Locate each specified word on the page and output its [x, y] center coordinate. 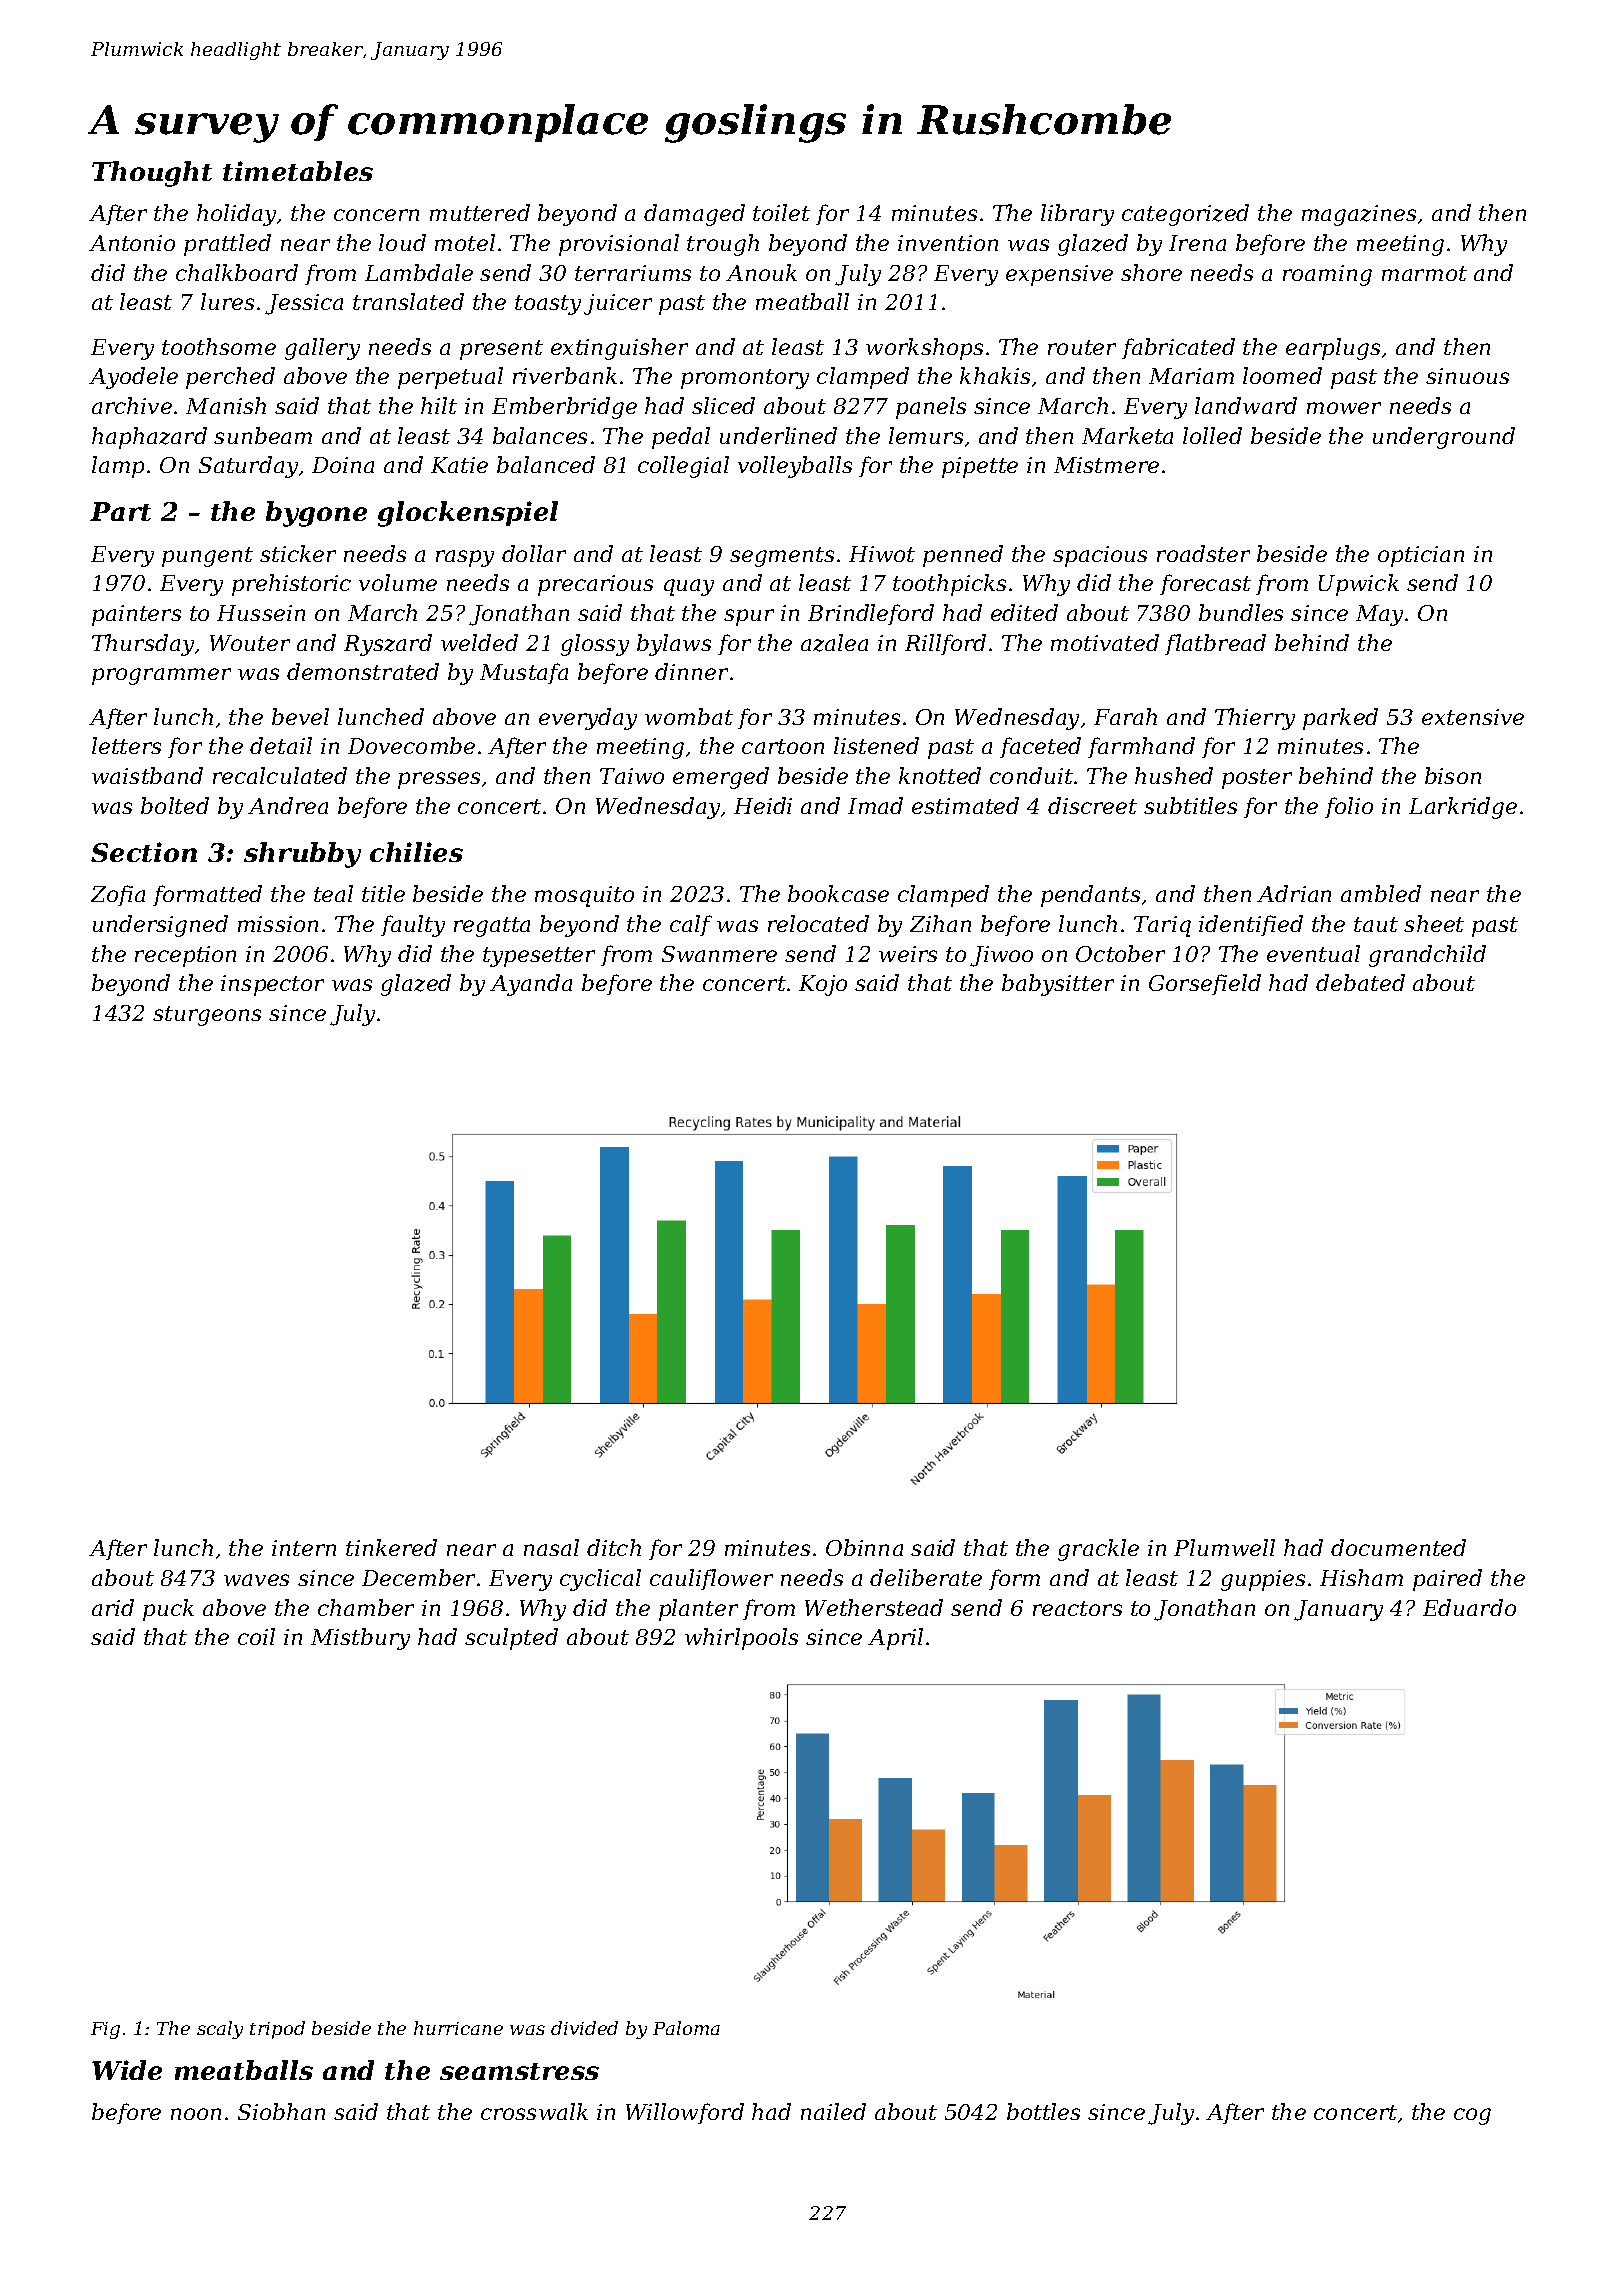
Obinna [864, 1547]
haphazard [149, 438]
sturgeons [207, 1016]
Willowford [685, 2113]
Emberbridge [564, 408]
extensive [1473, 717]
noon [196, 2114]
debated [1360, 982]
